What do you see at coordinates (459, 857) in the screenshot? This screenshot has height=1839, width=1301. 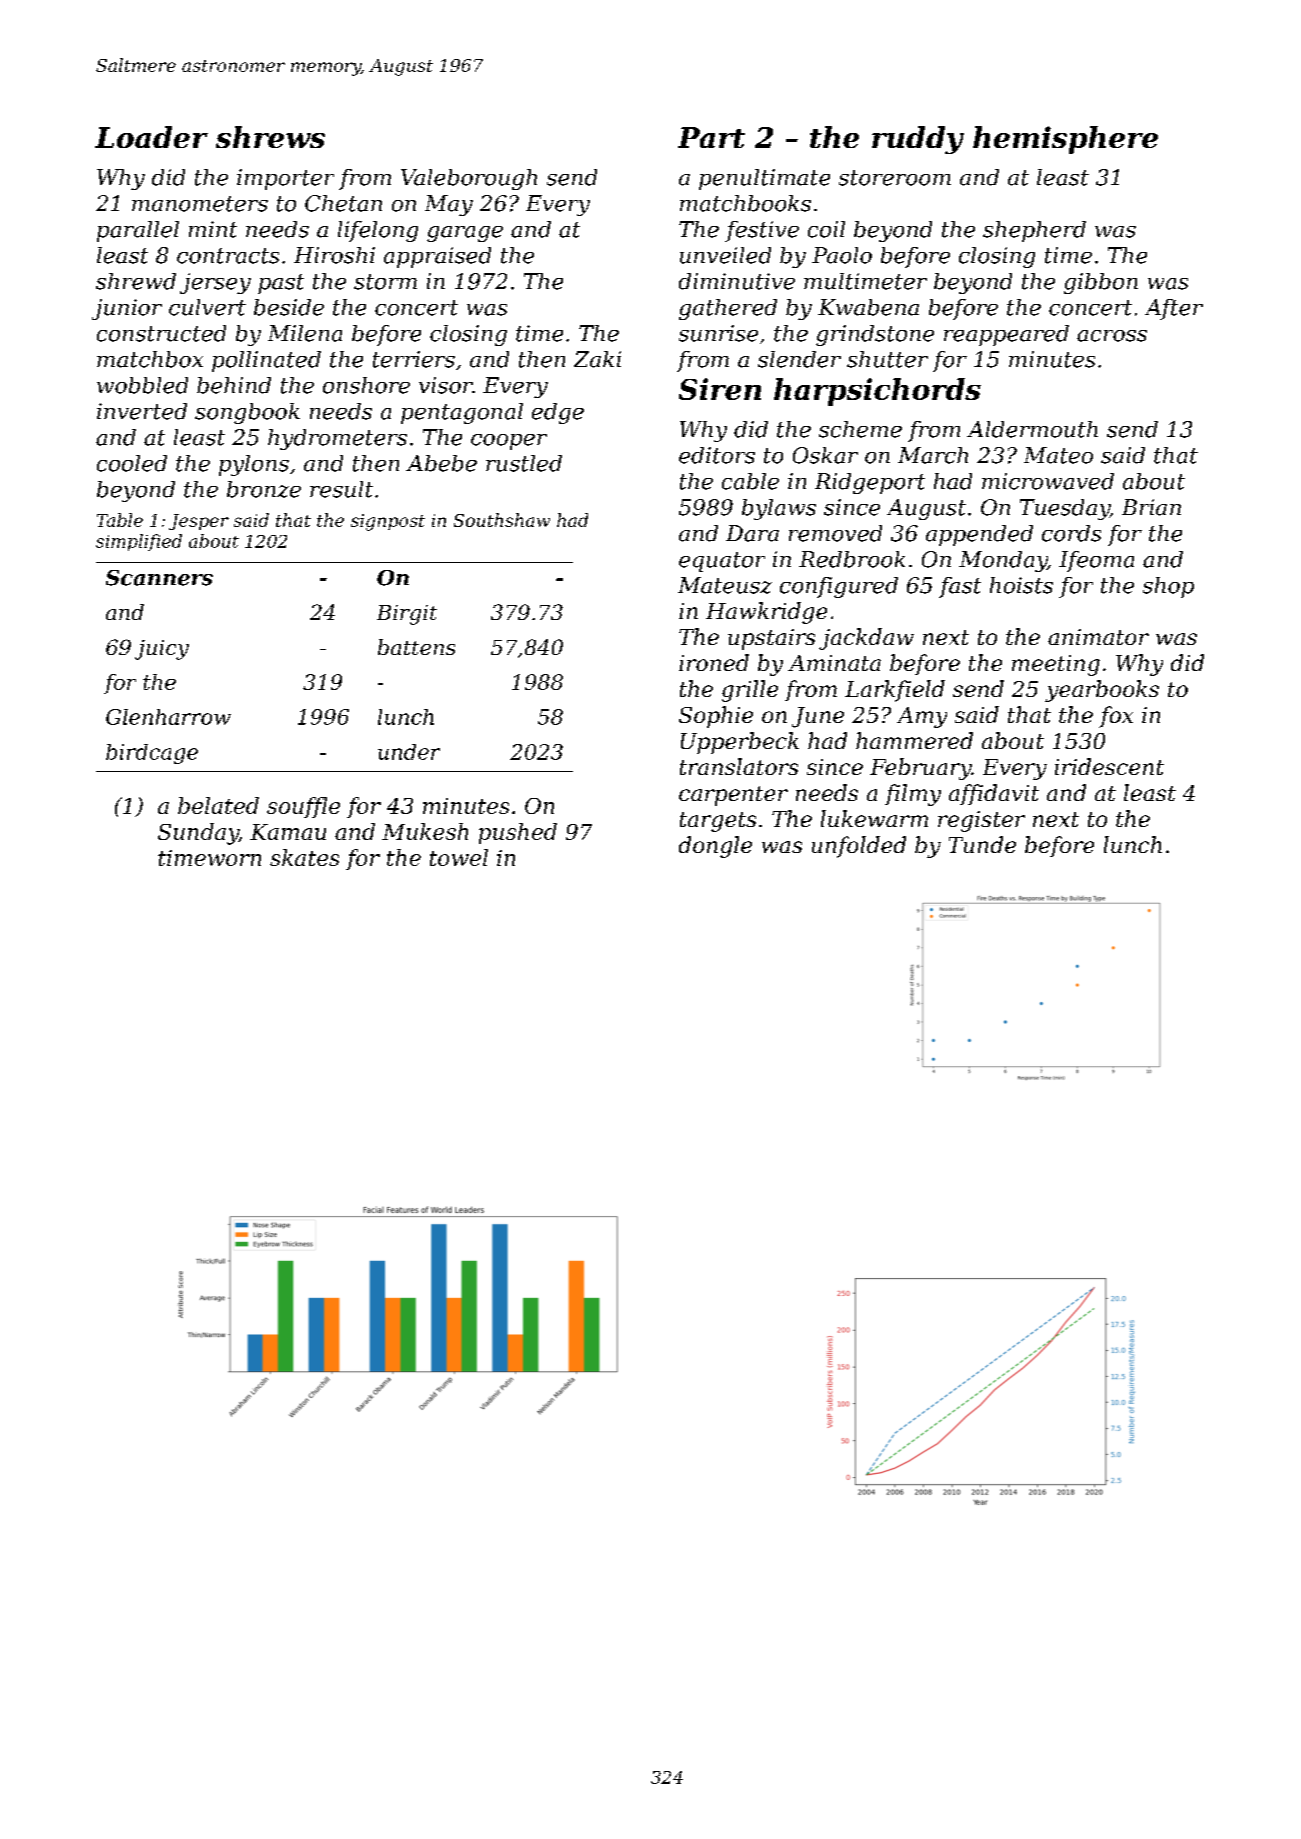 I see `towel` at bounding box center [459, 857].
